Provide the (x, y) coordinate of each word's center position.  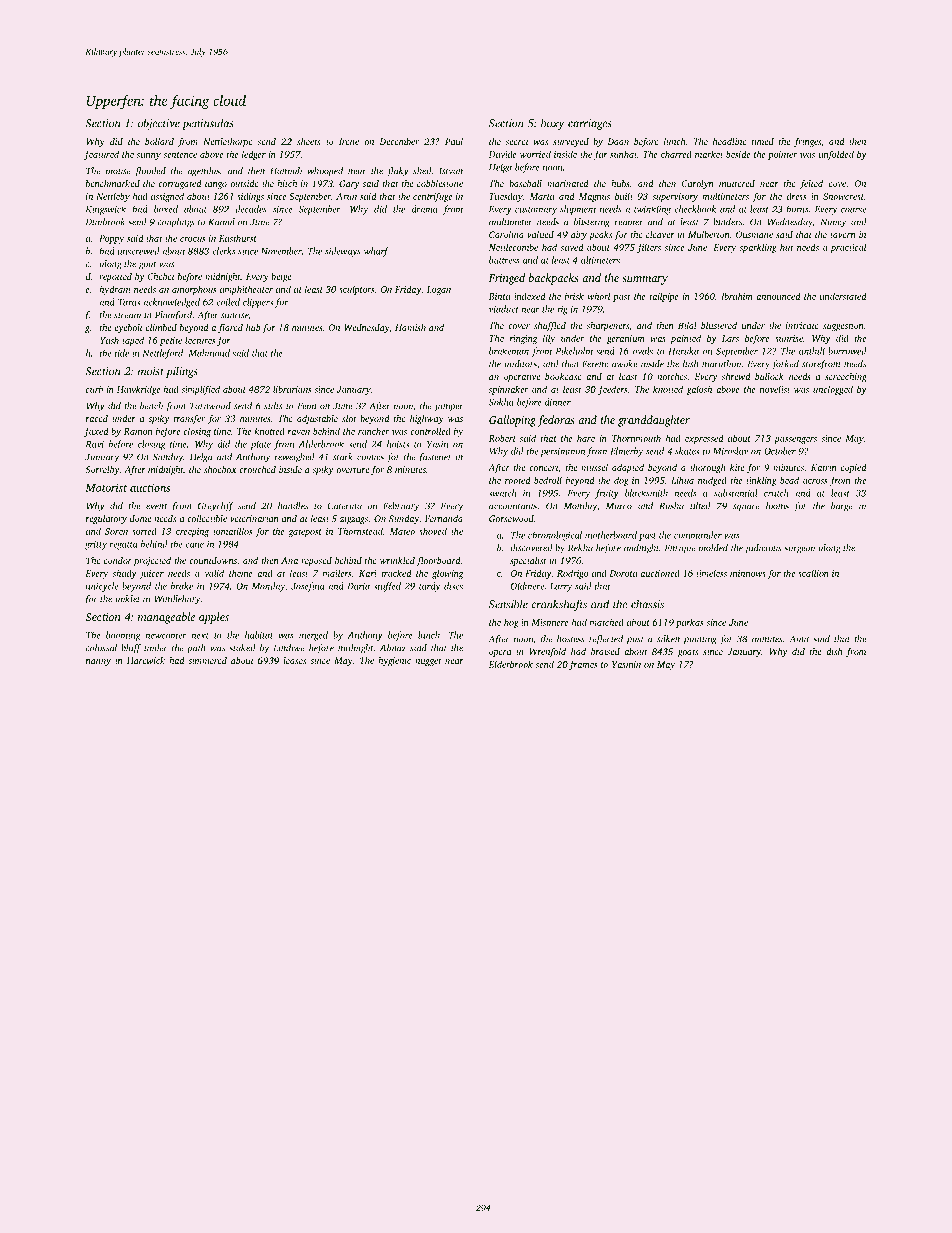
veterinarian (254, 518)
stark (343, 457)
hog (511, 623)
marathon (721, 364)
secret (517, 142)
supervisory (675, 197)
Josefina (307, 587)
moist (151, 371)
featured (101, 155)
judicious (763, 549)
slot (349, 418)
